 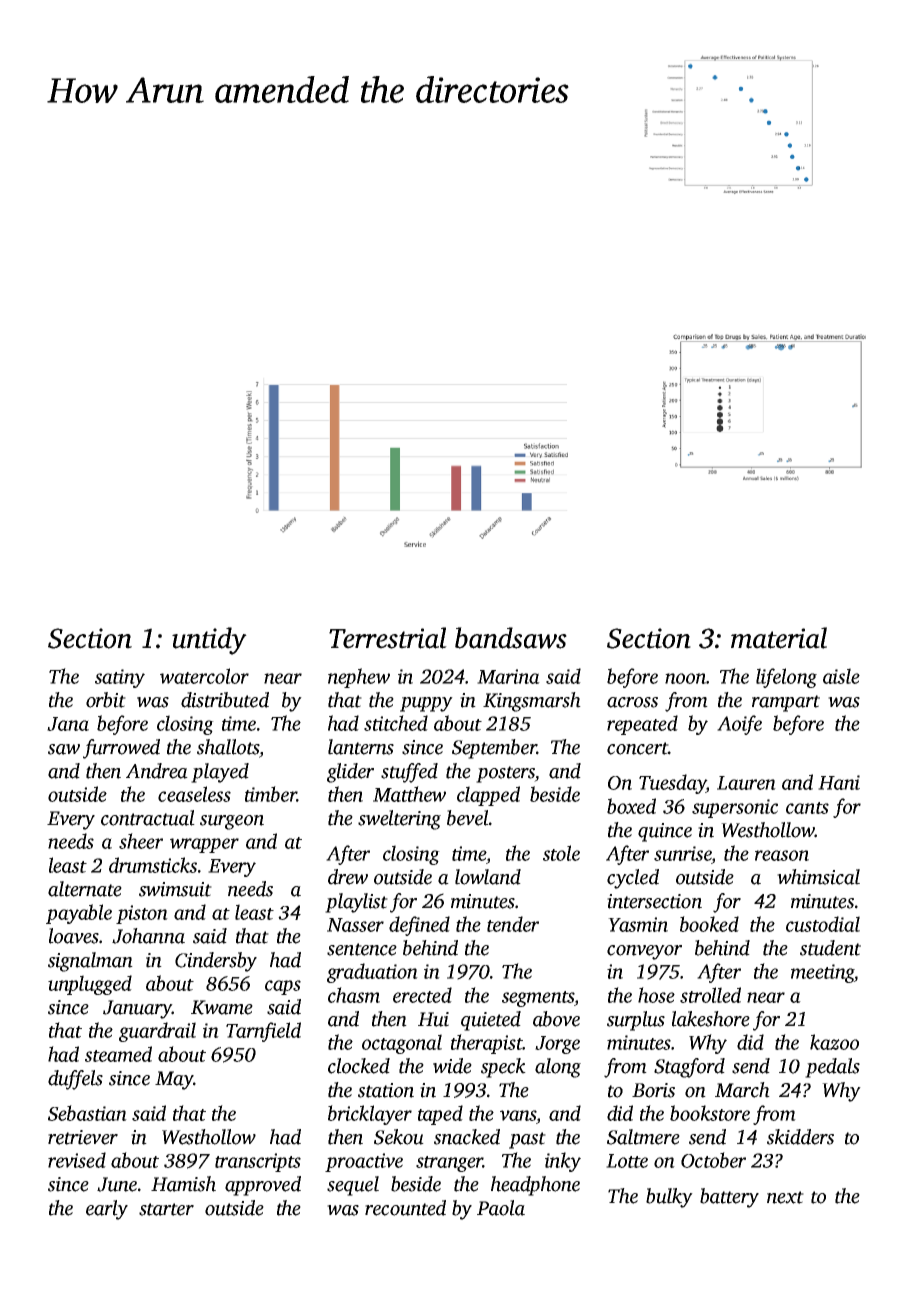 What do you see at coordinates (68, 724) in the page?
I see `Jana` at bounding box center [68, 724].
